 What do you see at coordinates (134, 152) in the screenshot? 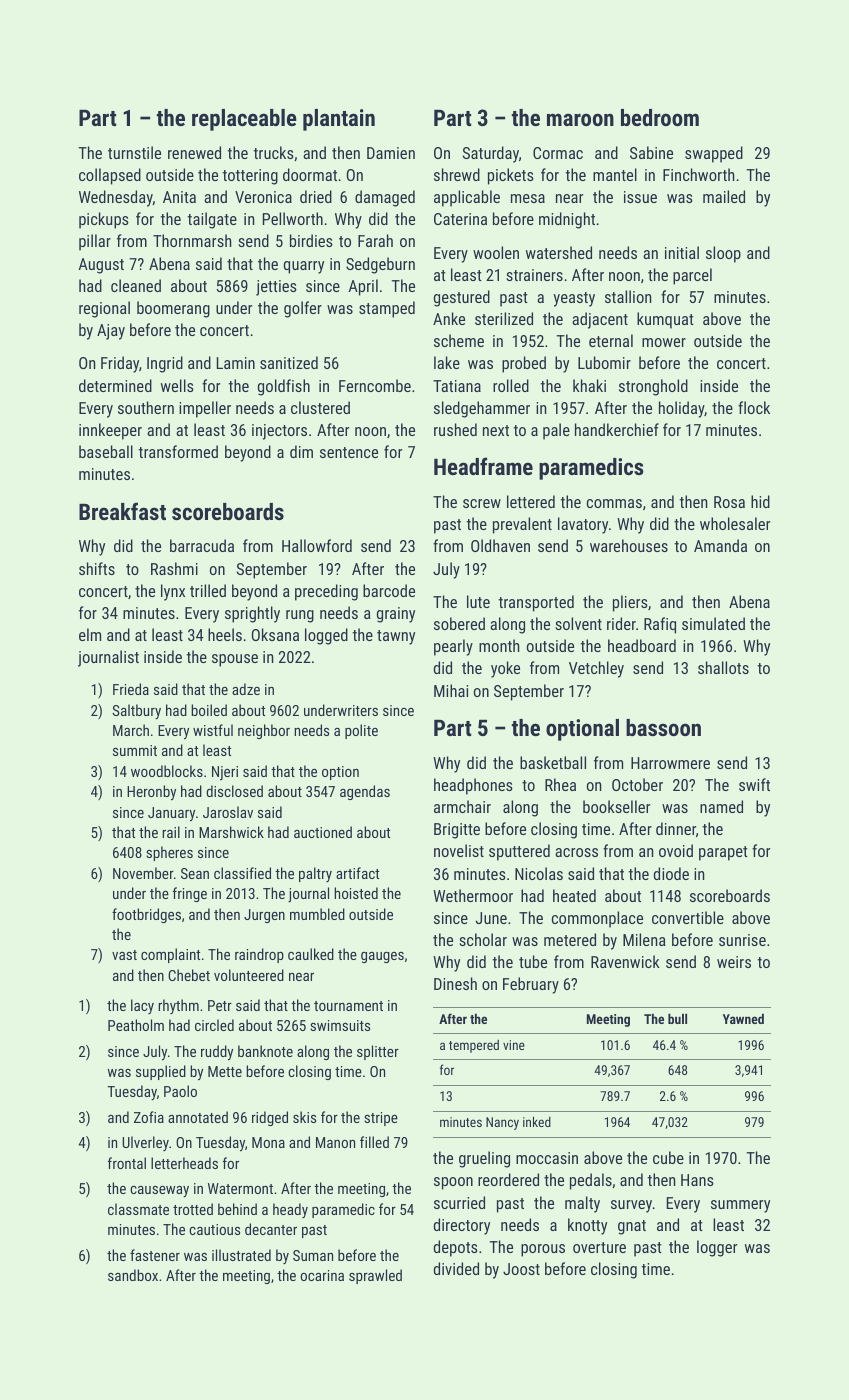
I see `turnstile` at bounding box center [134, 152].
